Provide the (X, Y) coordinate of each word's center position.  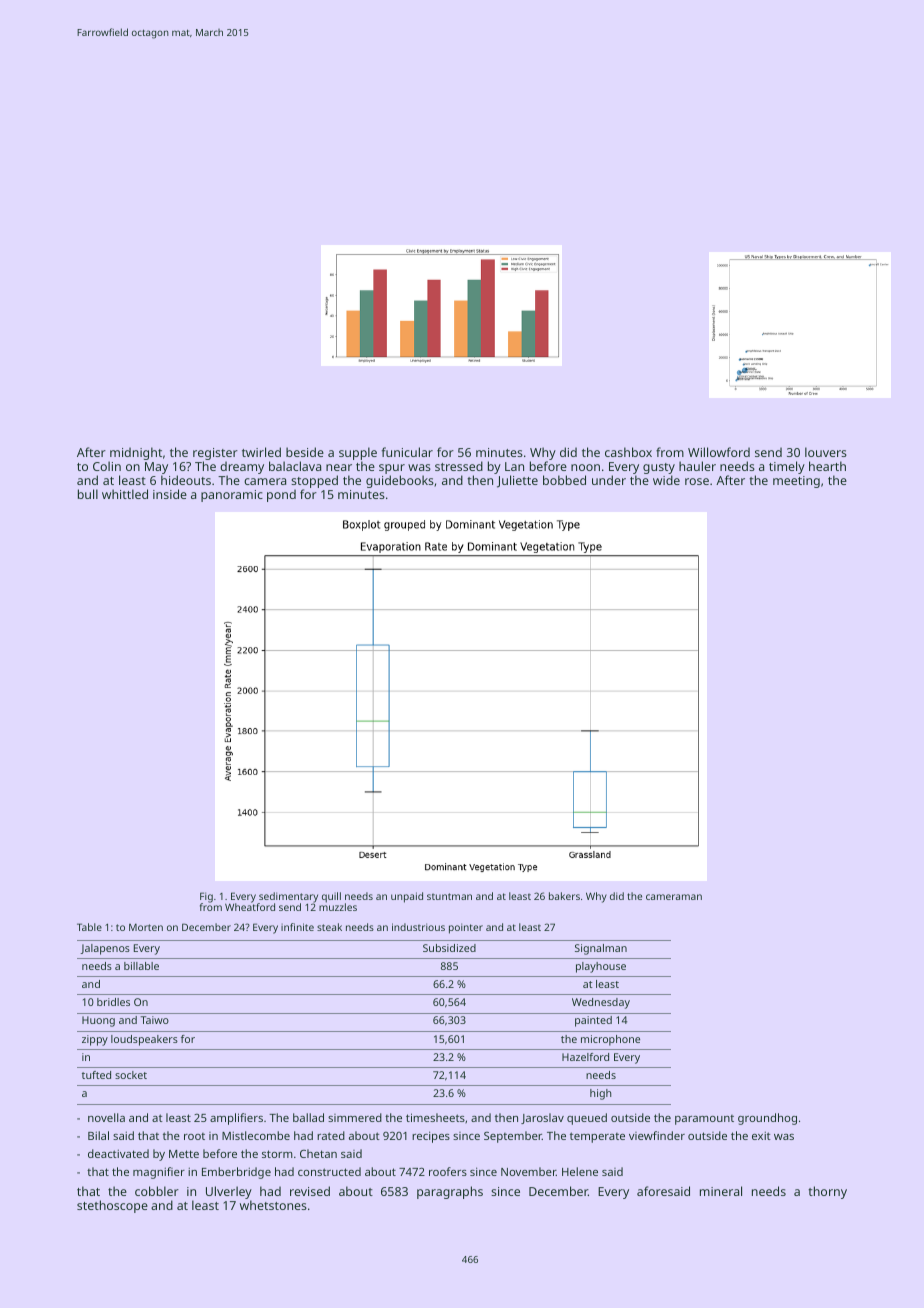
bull (88, 494)
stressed (459, 466)
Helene (580, 1171)
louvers (826, 452)
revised (310, 1191)
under (609, 480)
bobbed (564, 480)
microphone (610, 1040)
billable (141, 966)
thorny (827, 1192)
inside (170, 494)
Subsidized (449, 948)
